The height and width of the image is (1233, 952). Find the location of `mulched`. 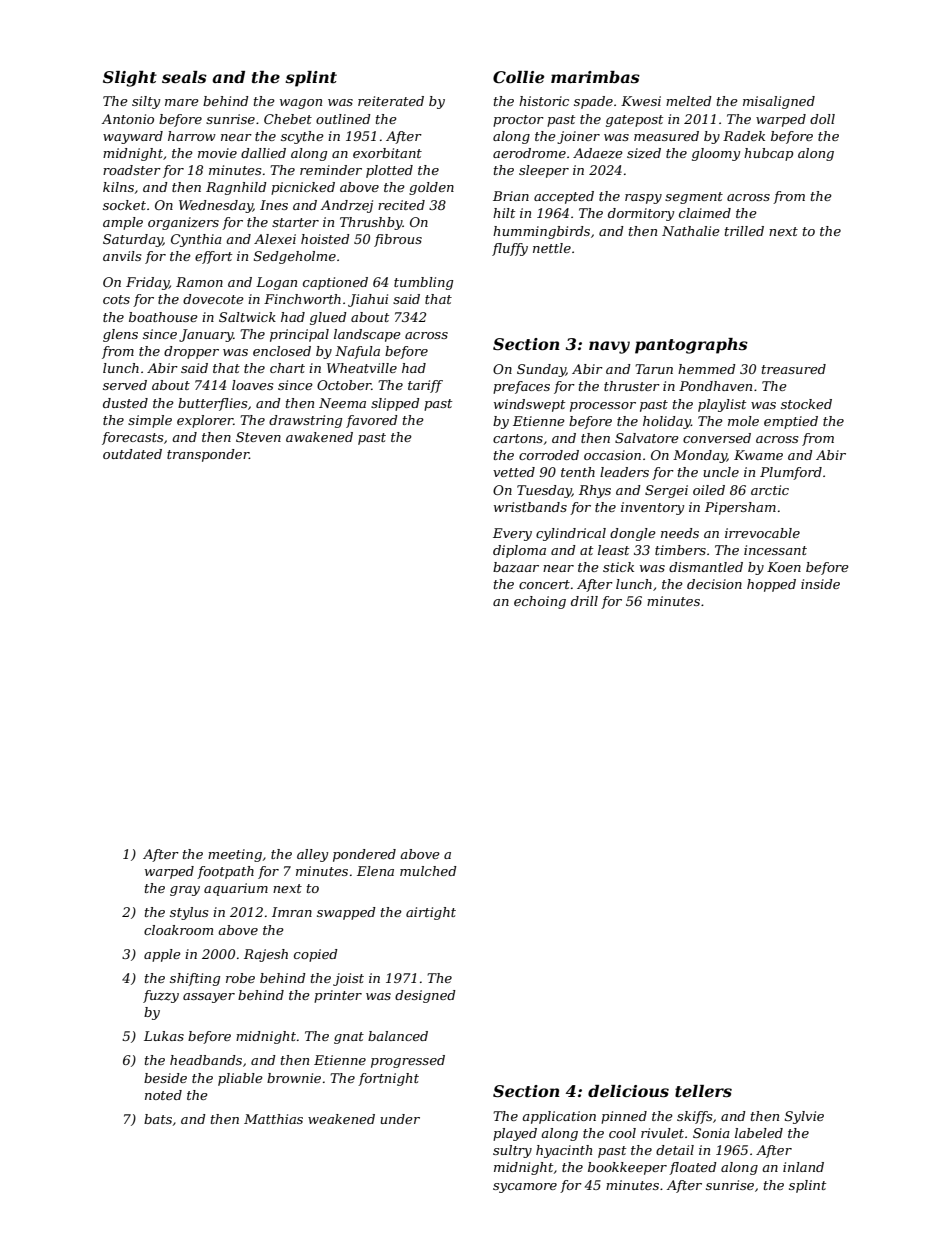

mulched is located at coordinates (428, 871).
